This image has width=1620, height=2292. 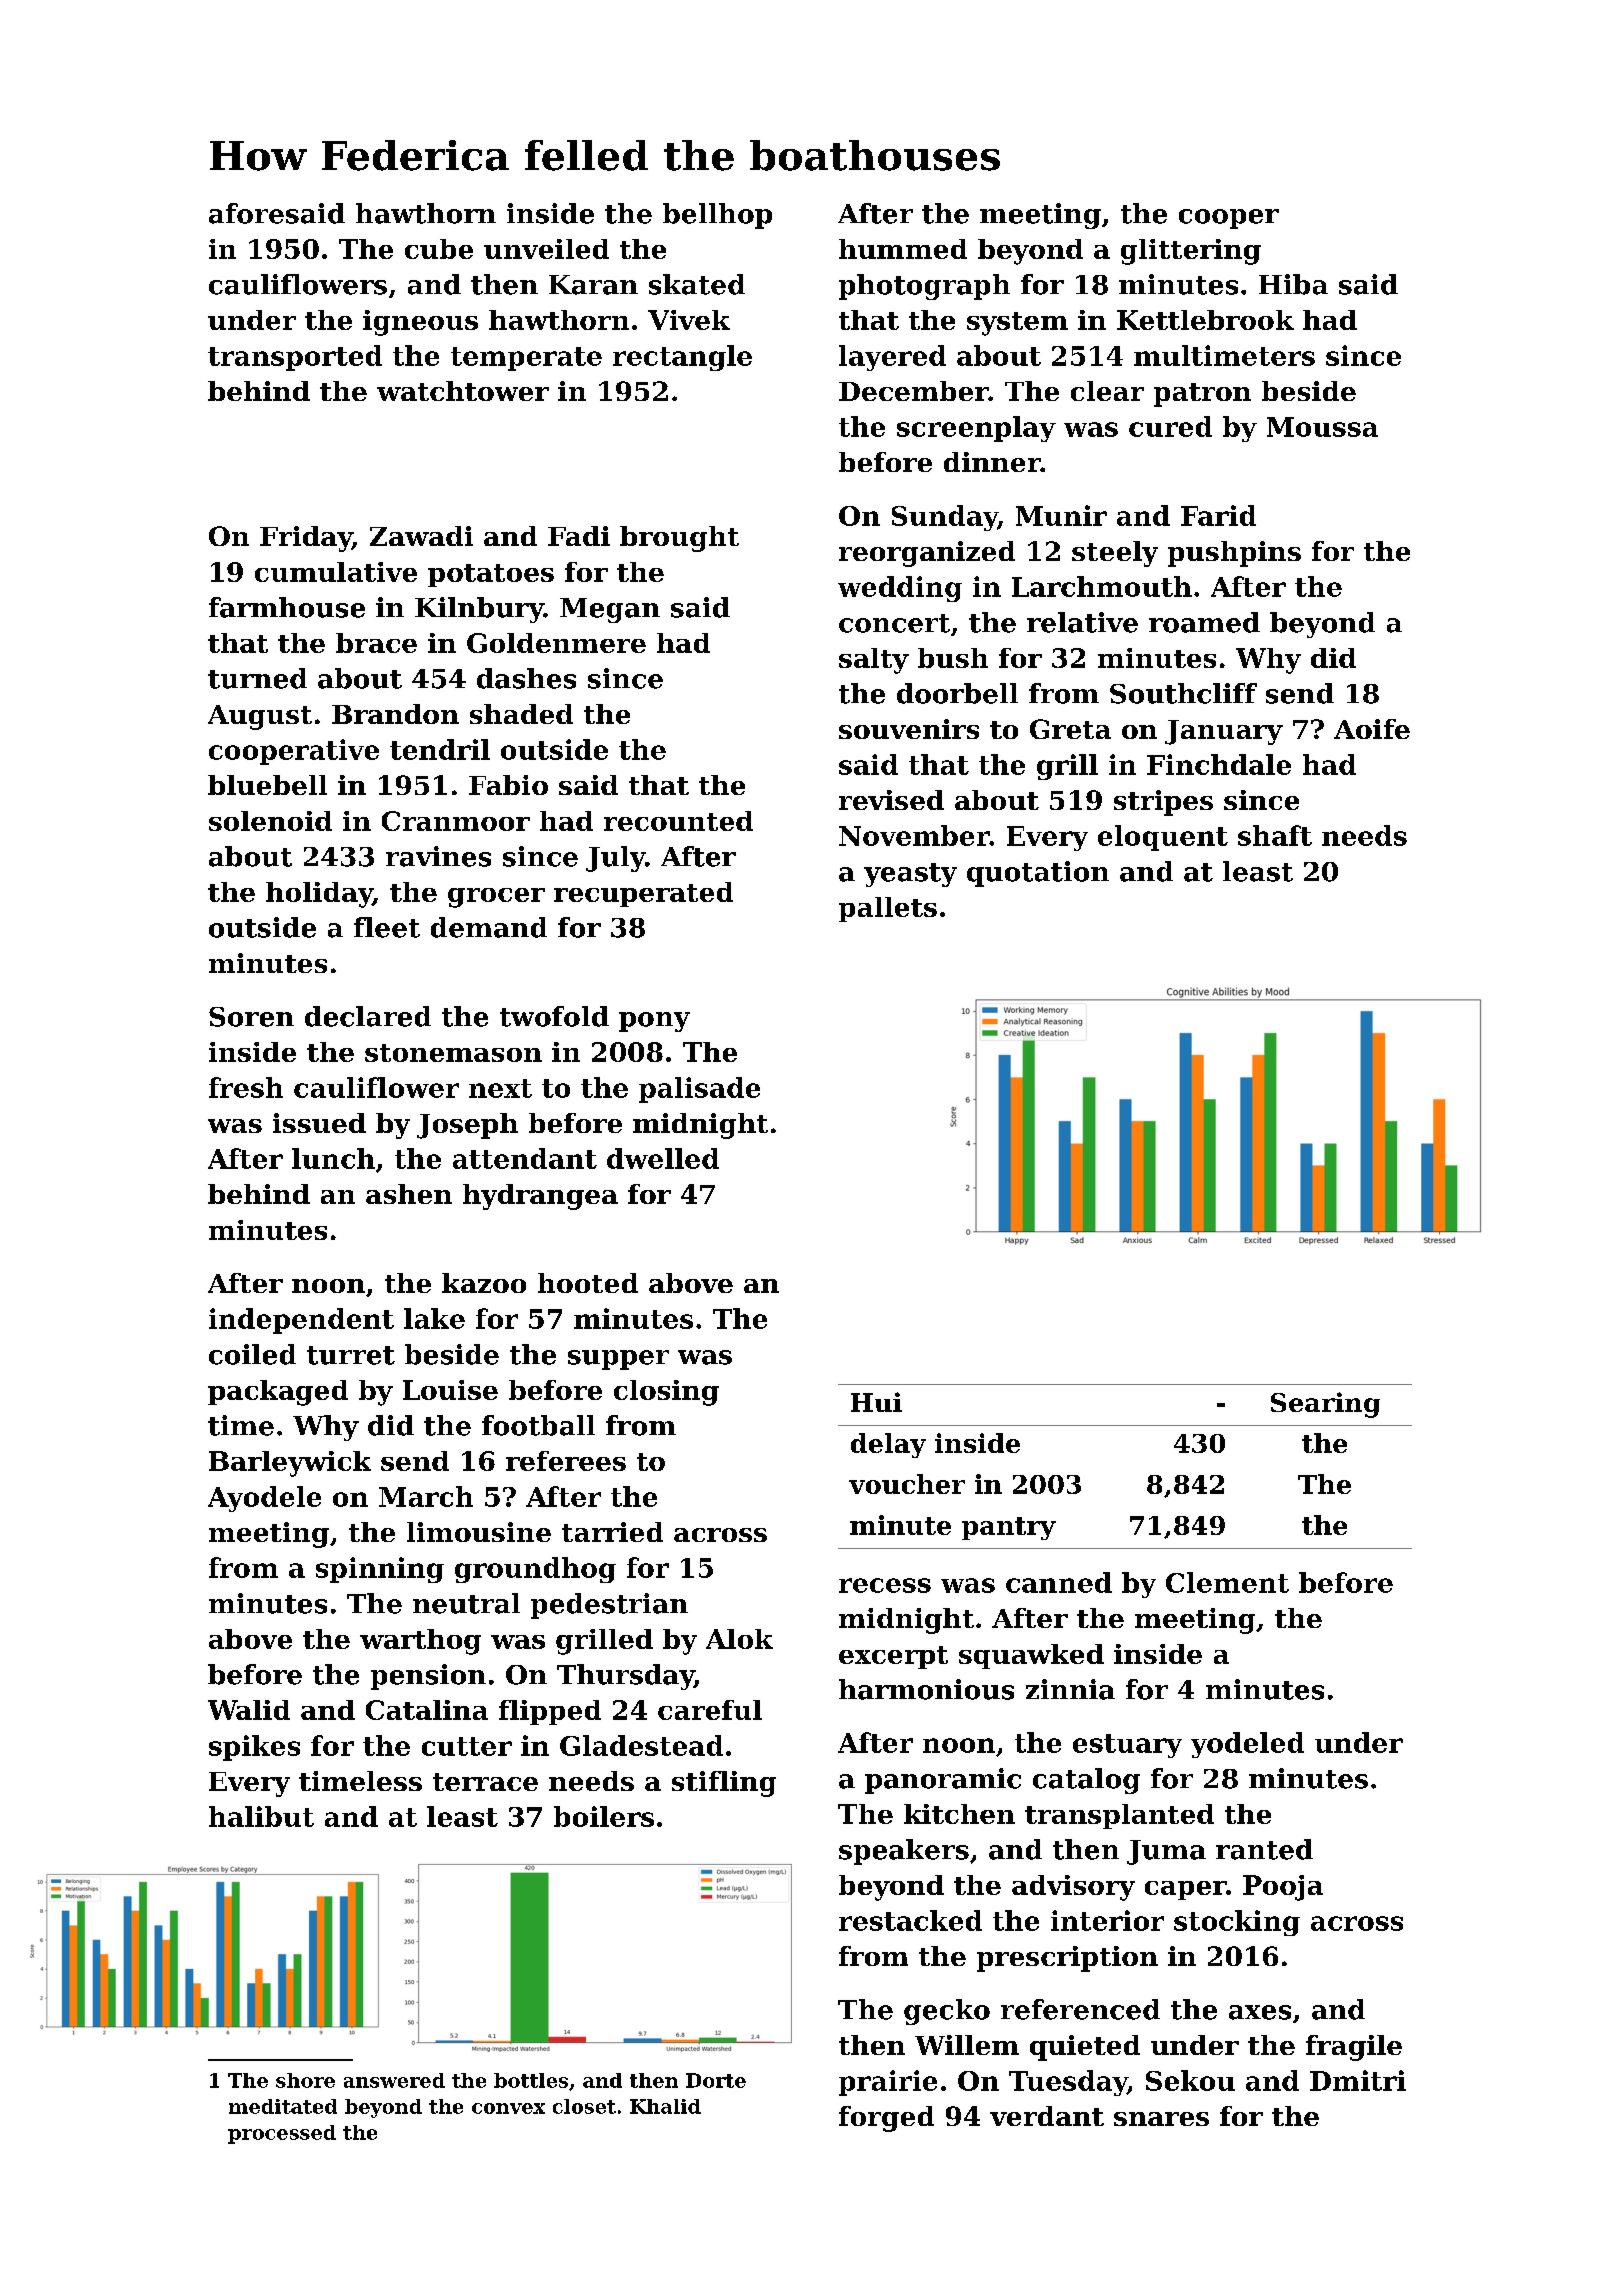 I want to click on Hiba, so click(x=1293, y=284).
